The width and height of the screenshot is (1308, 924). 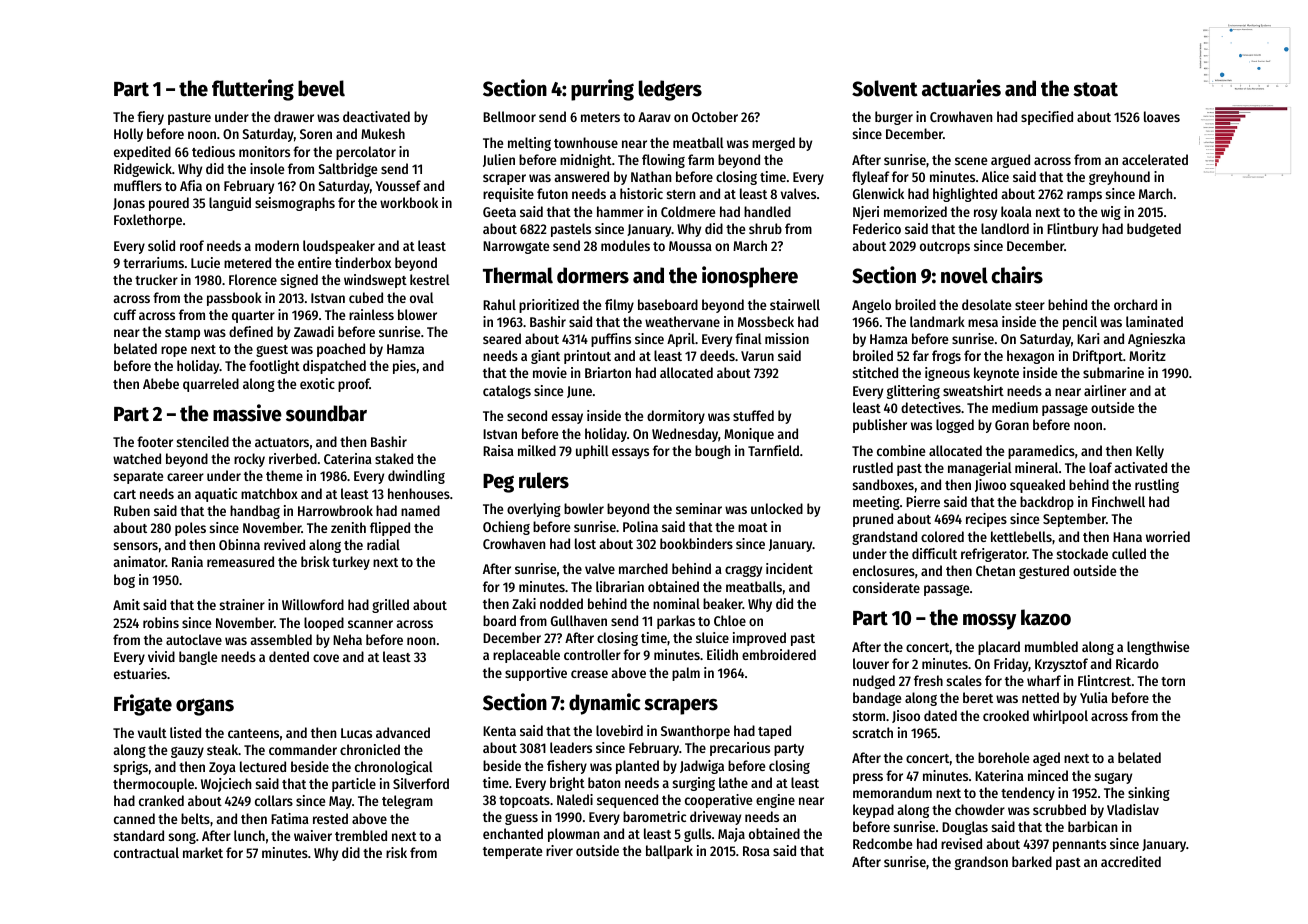 I want to click on filmy, so click(x=619, y=306).
